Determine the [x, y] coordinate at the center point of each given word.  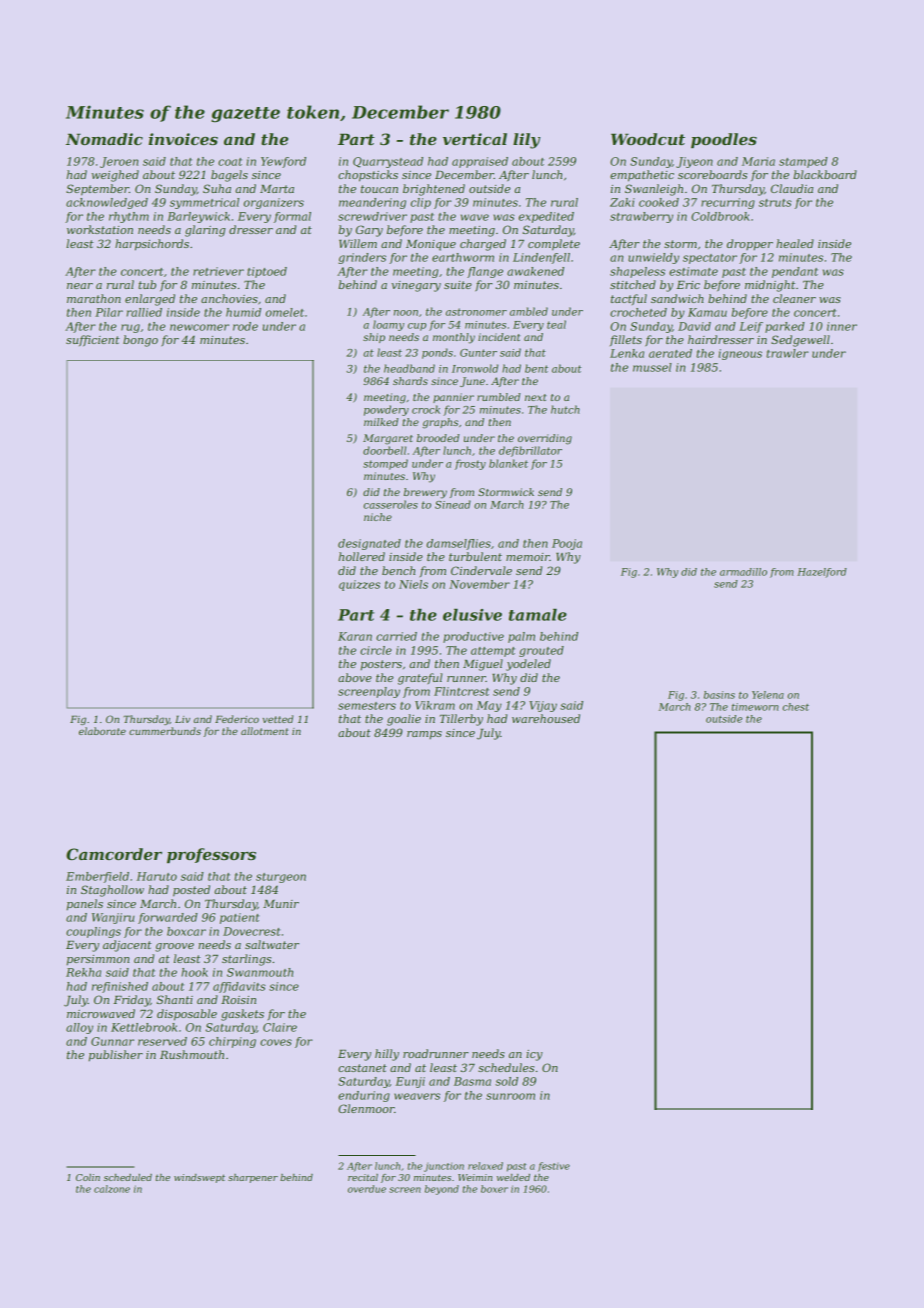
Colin [88, 1177]
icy [534, 1055]
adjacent [127, 946]
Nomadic [104, 139]
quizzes [359, 585]
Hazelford [822, 573]
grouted [541, 651]
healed [795, 243]
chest [795, 707]
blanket [508, 463]
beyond [442, 1190]
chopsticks [368, 176]
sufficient [93, 341]
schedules [506, 1067]
